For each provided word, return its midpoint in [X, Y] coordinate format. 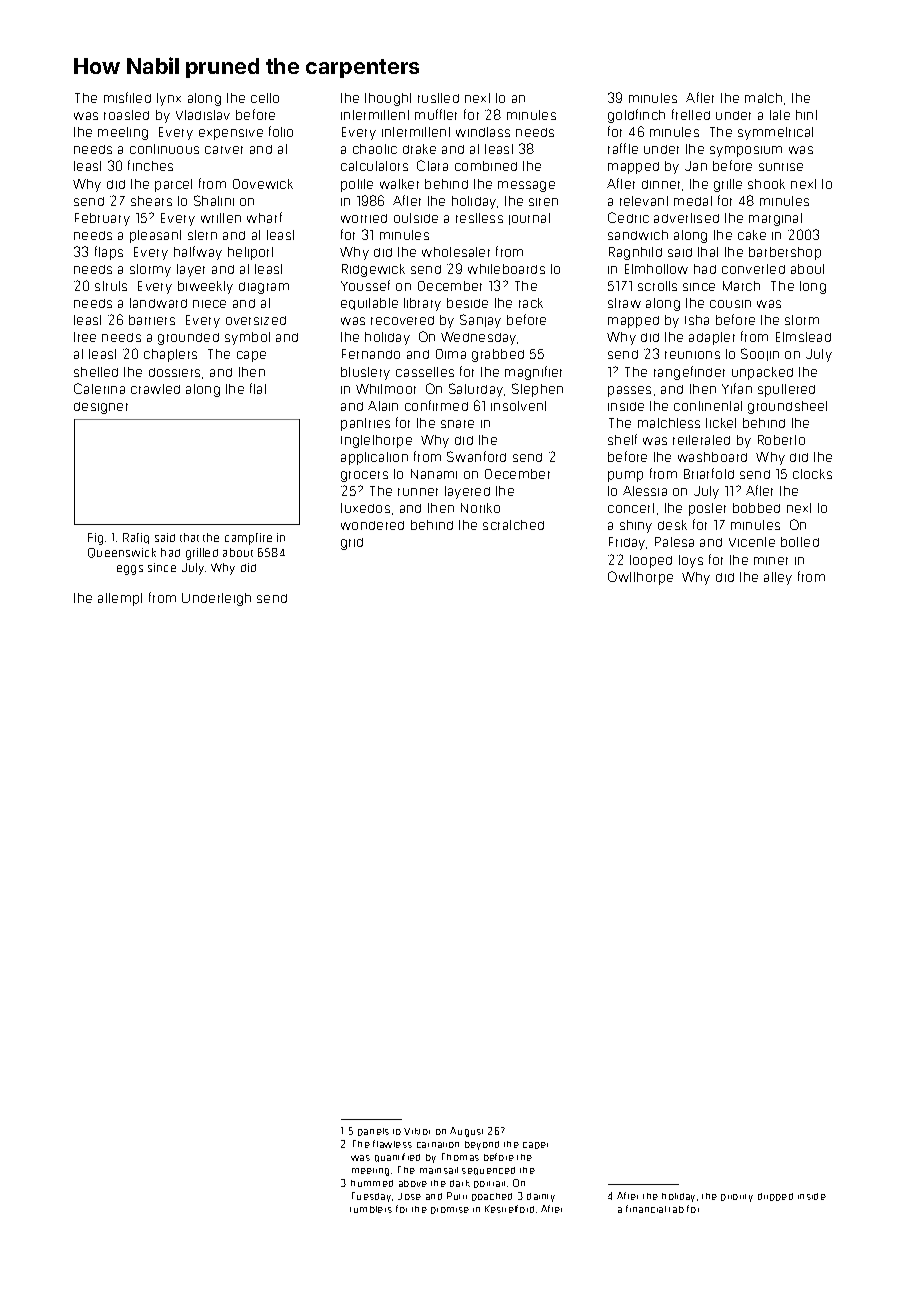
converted [753, 269]
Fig [95, 539]
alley [778, 578]
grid [352, 544]
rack [531, 303]
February [102, 219]
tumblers [371, 1209]
